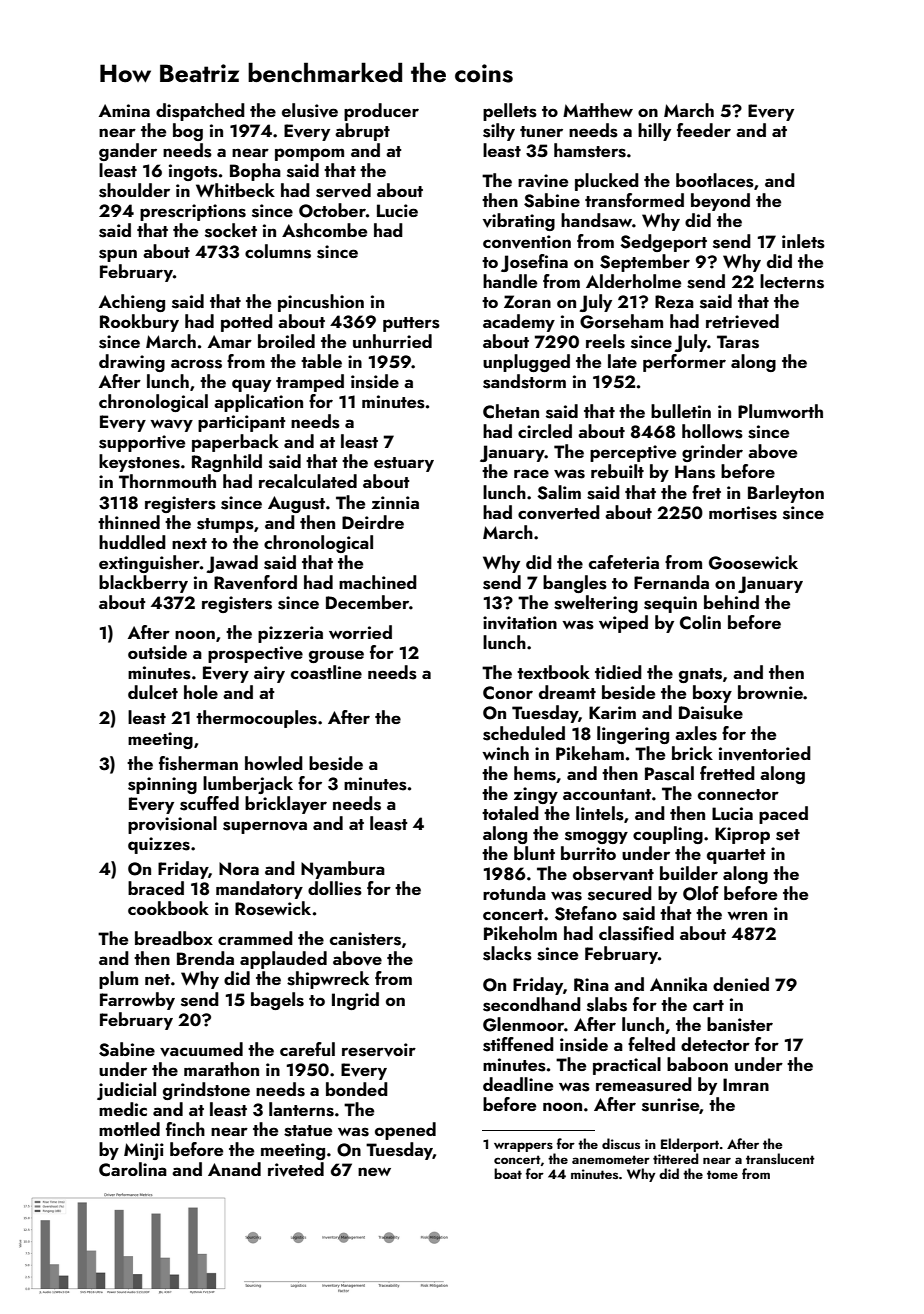 This screenshot has width=924, height=1314. What do you see at coordinates (381, 112) in the screenshot?
I see `producer` at bounding box center [381, 112].
